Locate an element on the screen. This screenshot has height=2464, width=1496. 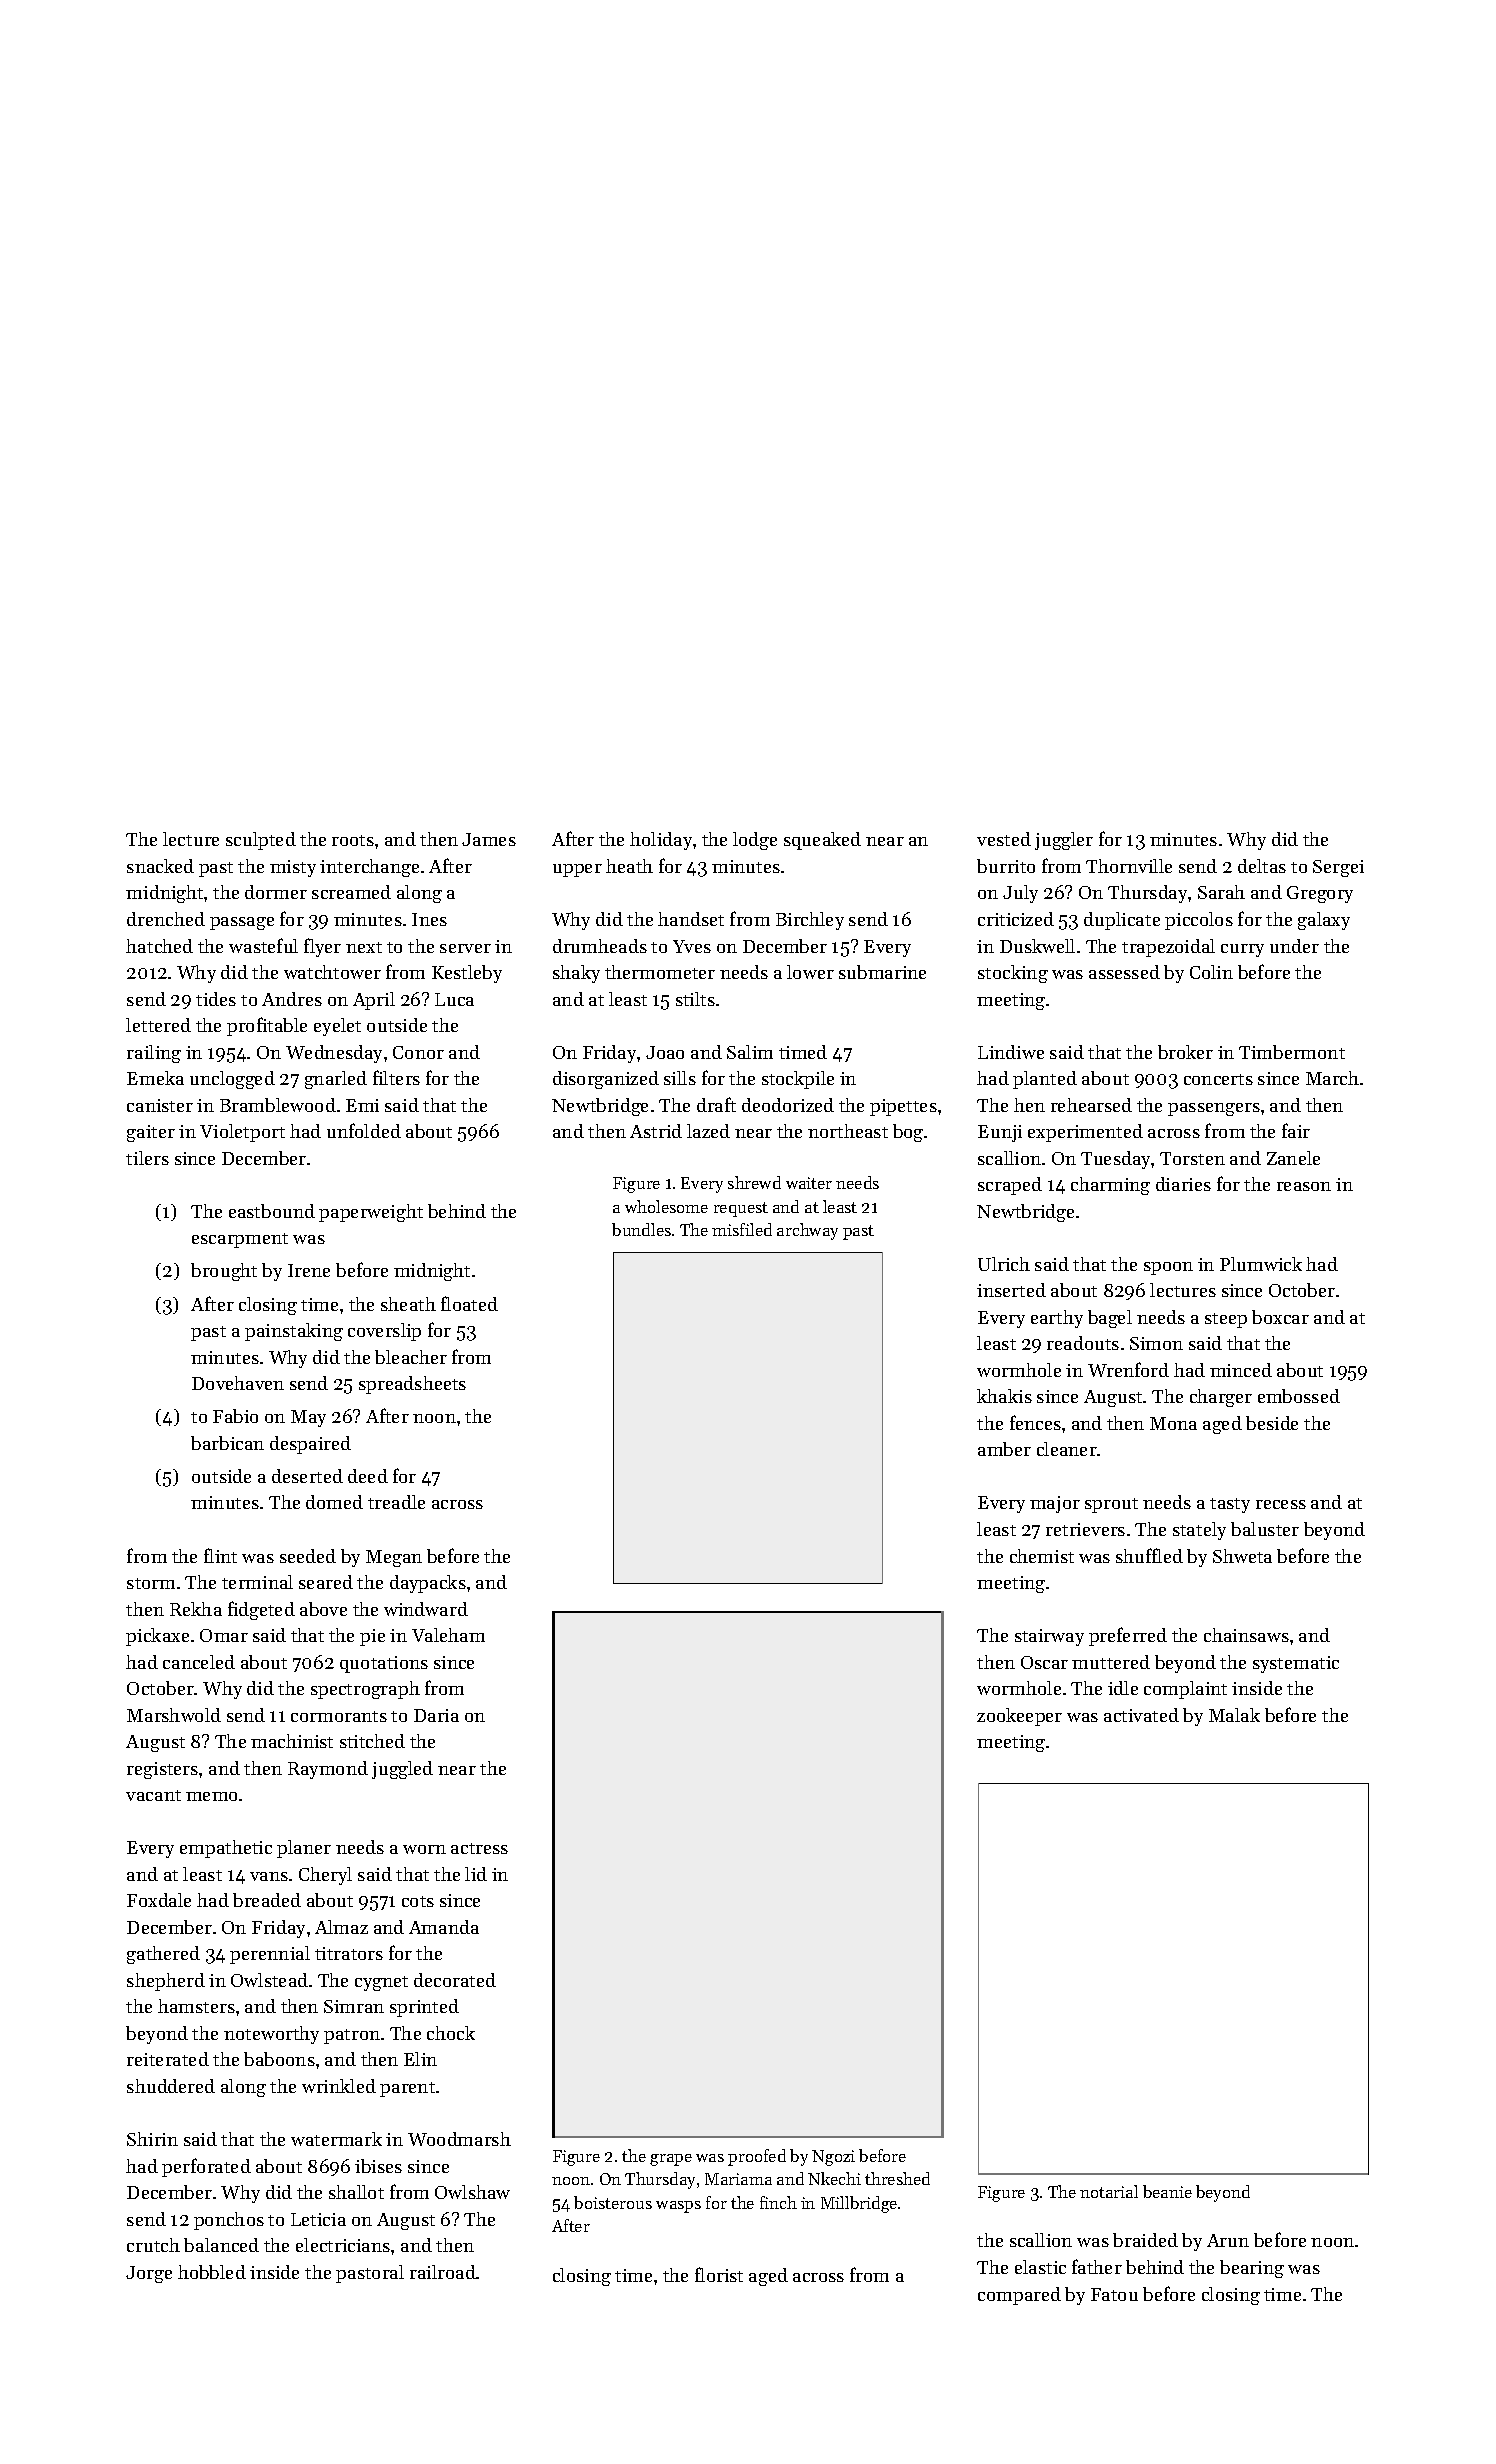
activated is located at coordinates (1141, 1715).
